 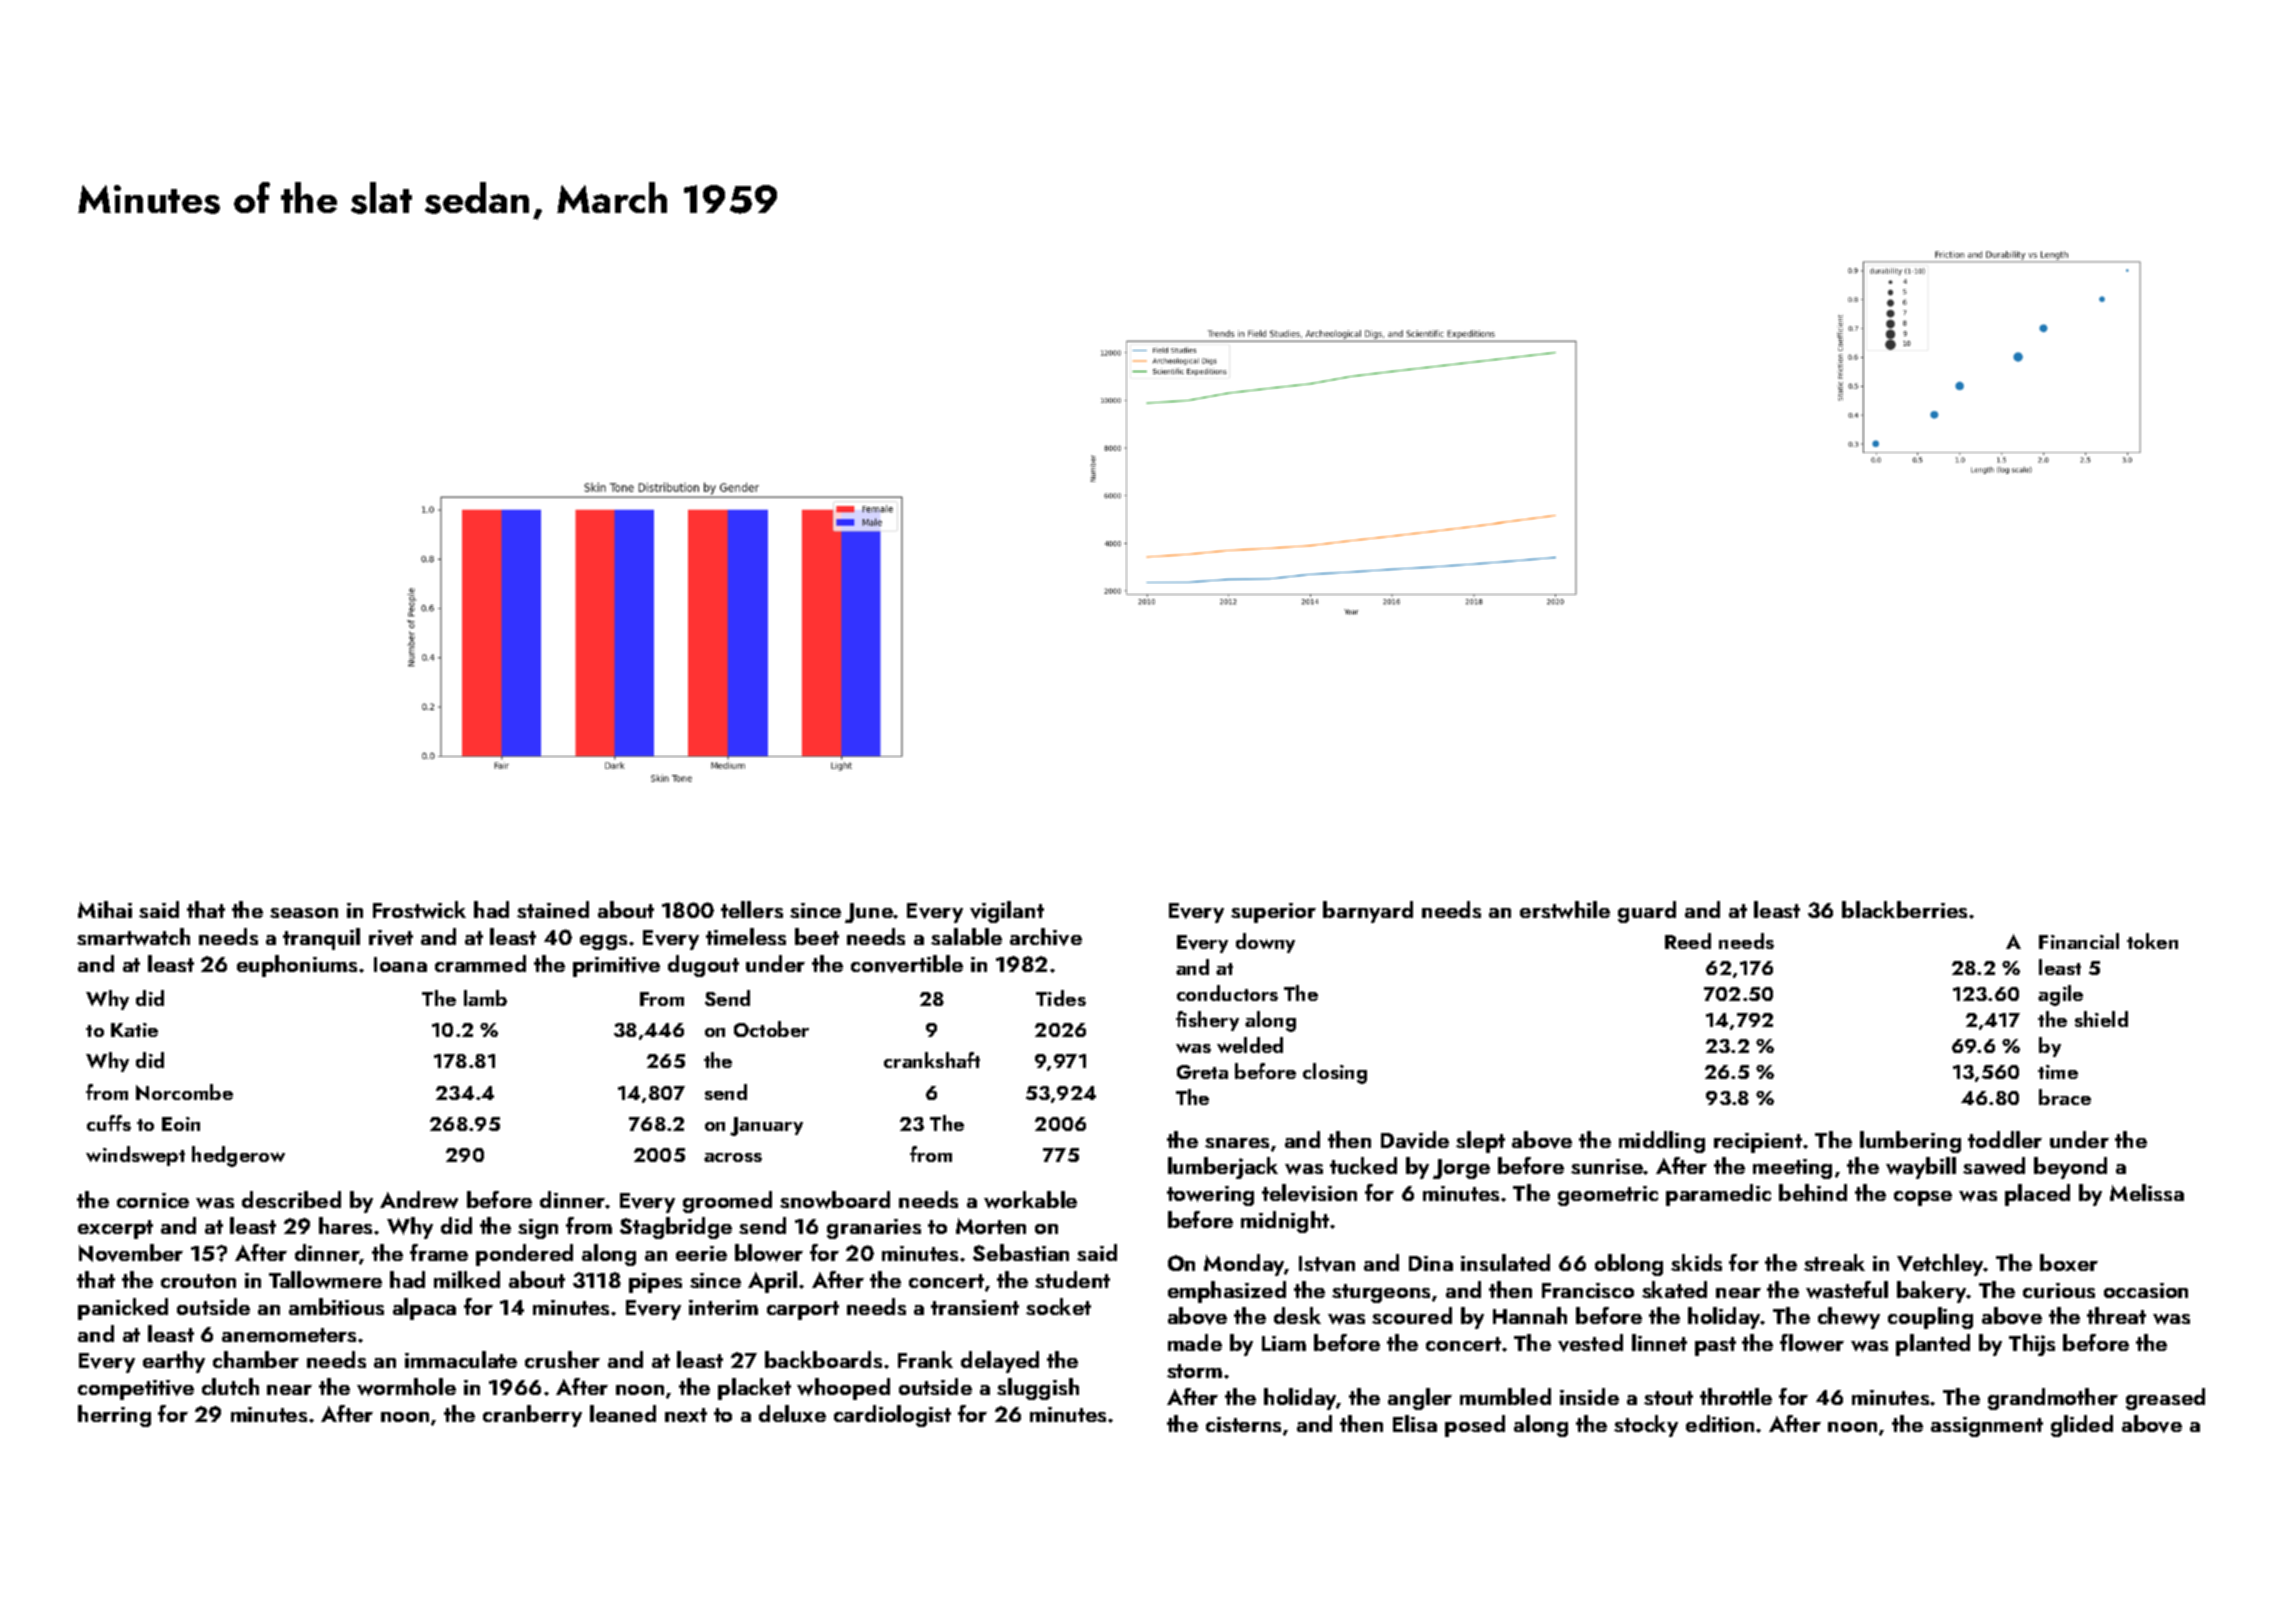 What do you see at coordinates (115, 1229) in the image?
I see `excerpt` at bounding box center [115, 1229].
